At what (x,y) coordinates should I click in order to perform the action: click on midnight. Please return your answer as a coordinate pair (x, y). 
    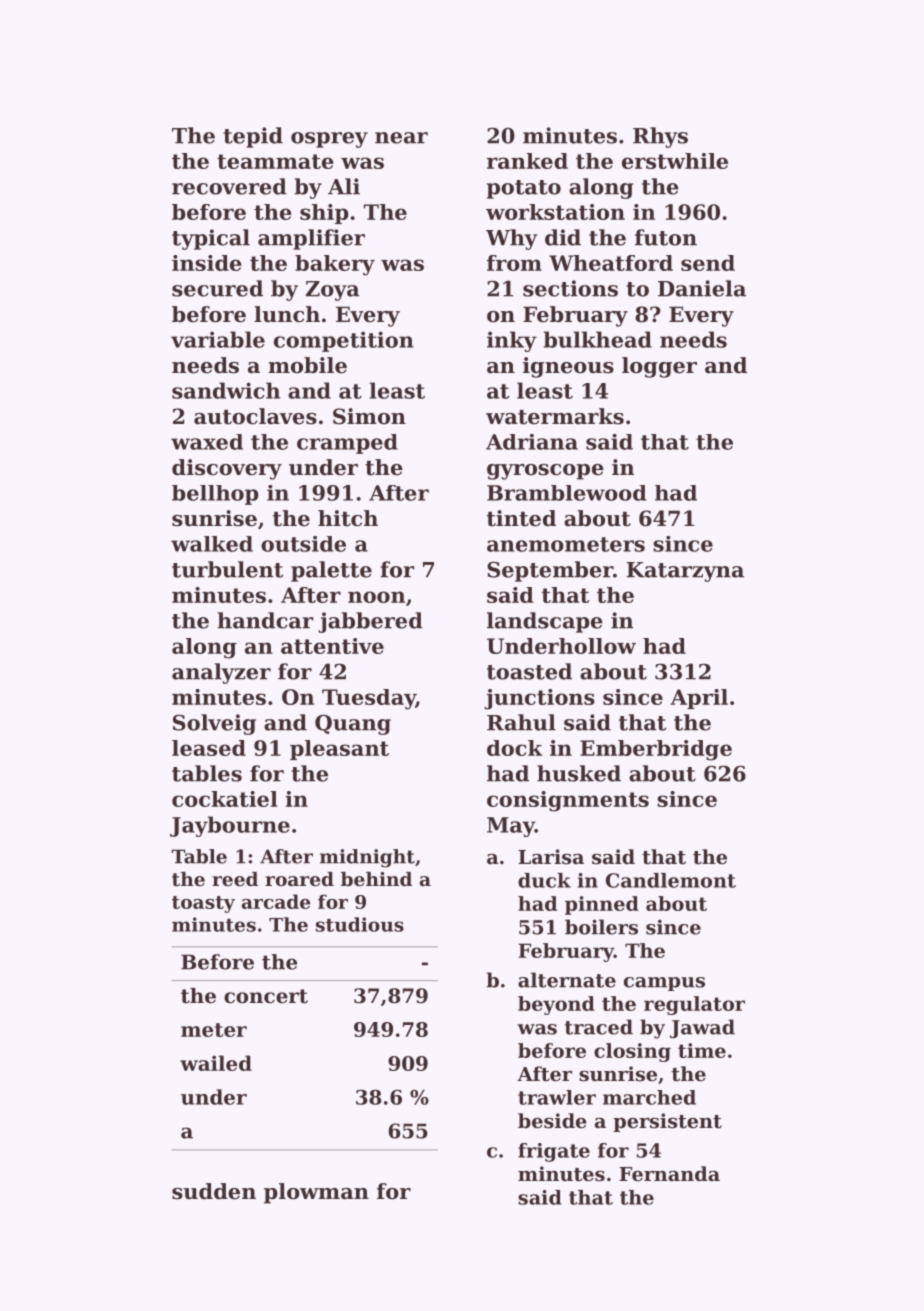
    Looking at the image, I should click on (367, 858).
